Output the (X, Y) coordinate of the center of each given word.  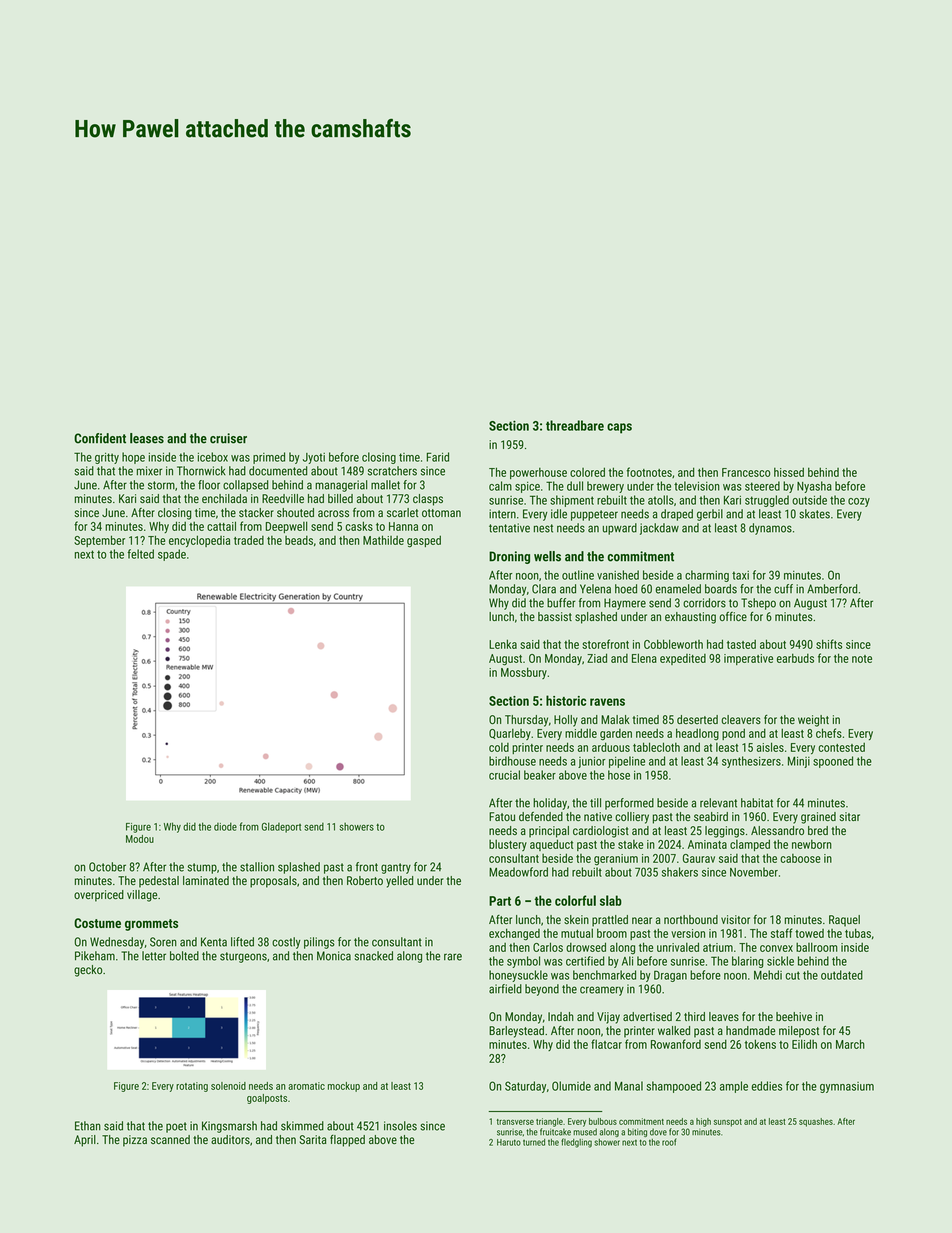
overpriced (99, 896)
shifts (829, 644)
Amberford (832, 589)
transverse (515, 1122)
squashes (816, 1122)
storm (161, 485)
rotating (192, 1087)
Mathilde (383, 540)
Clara (544, 589)
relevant (718, 803)
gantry (396, 868)
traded (249, 540)
